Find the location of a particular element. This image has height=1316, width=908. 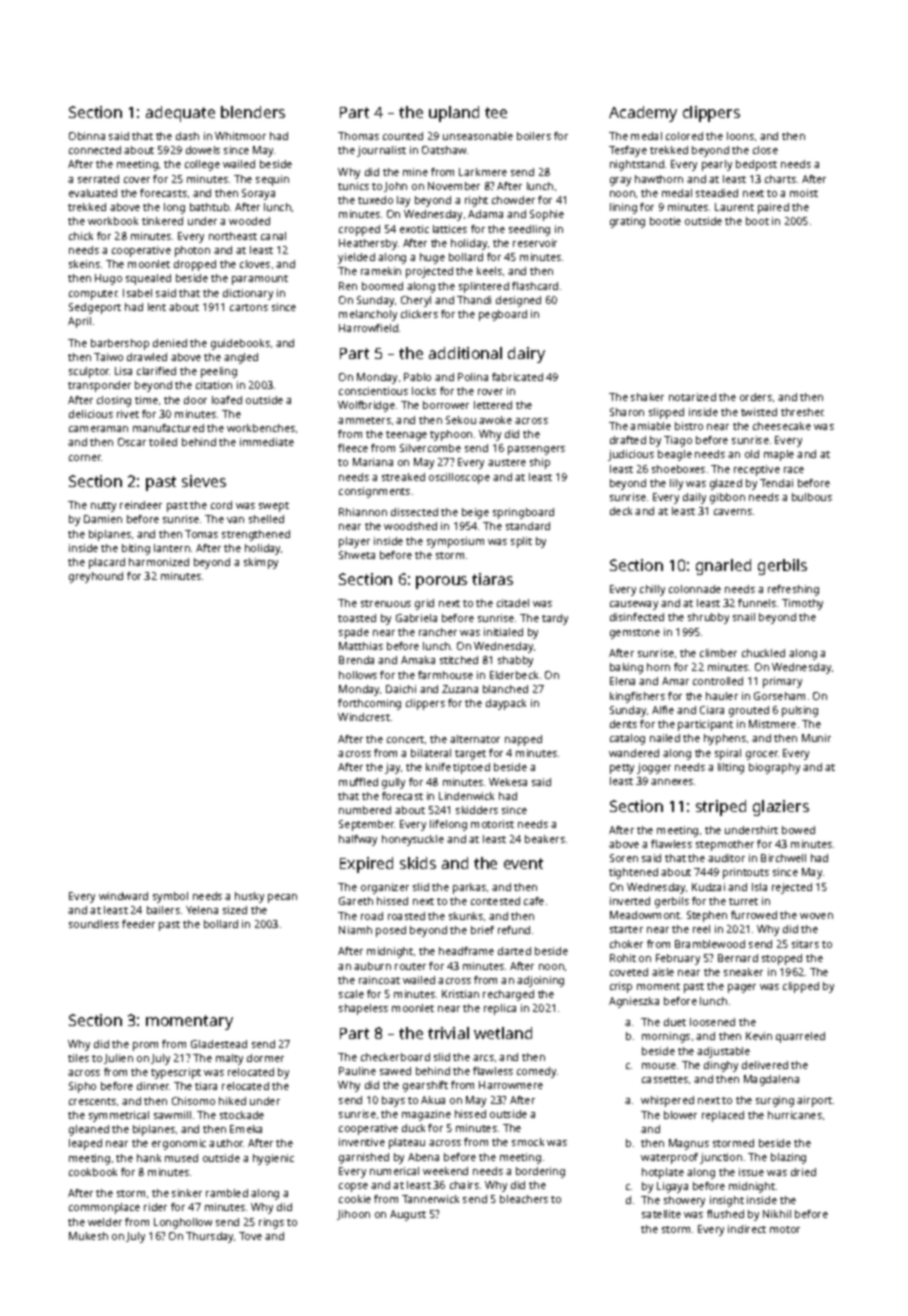

windward is located at coordinates (123, 896).
